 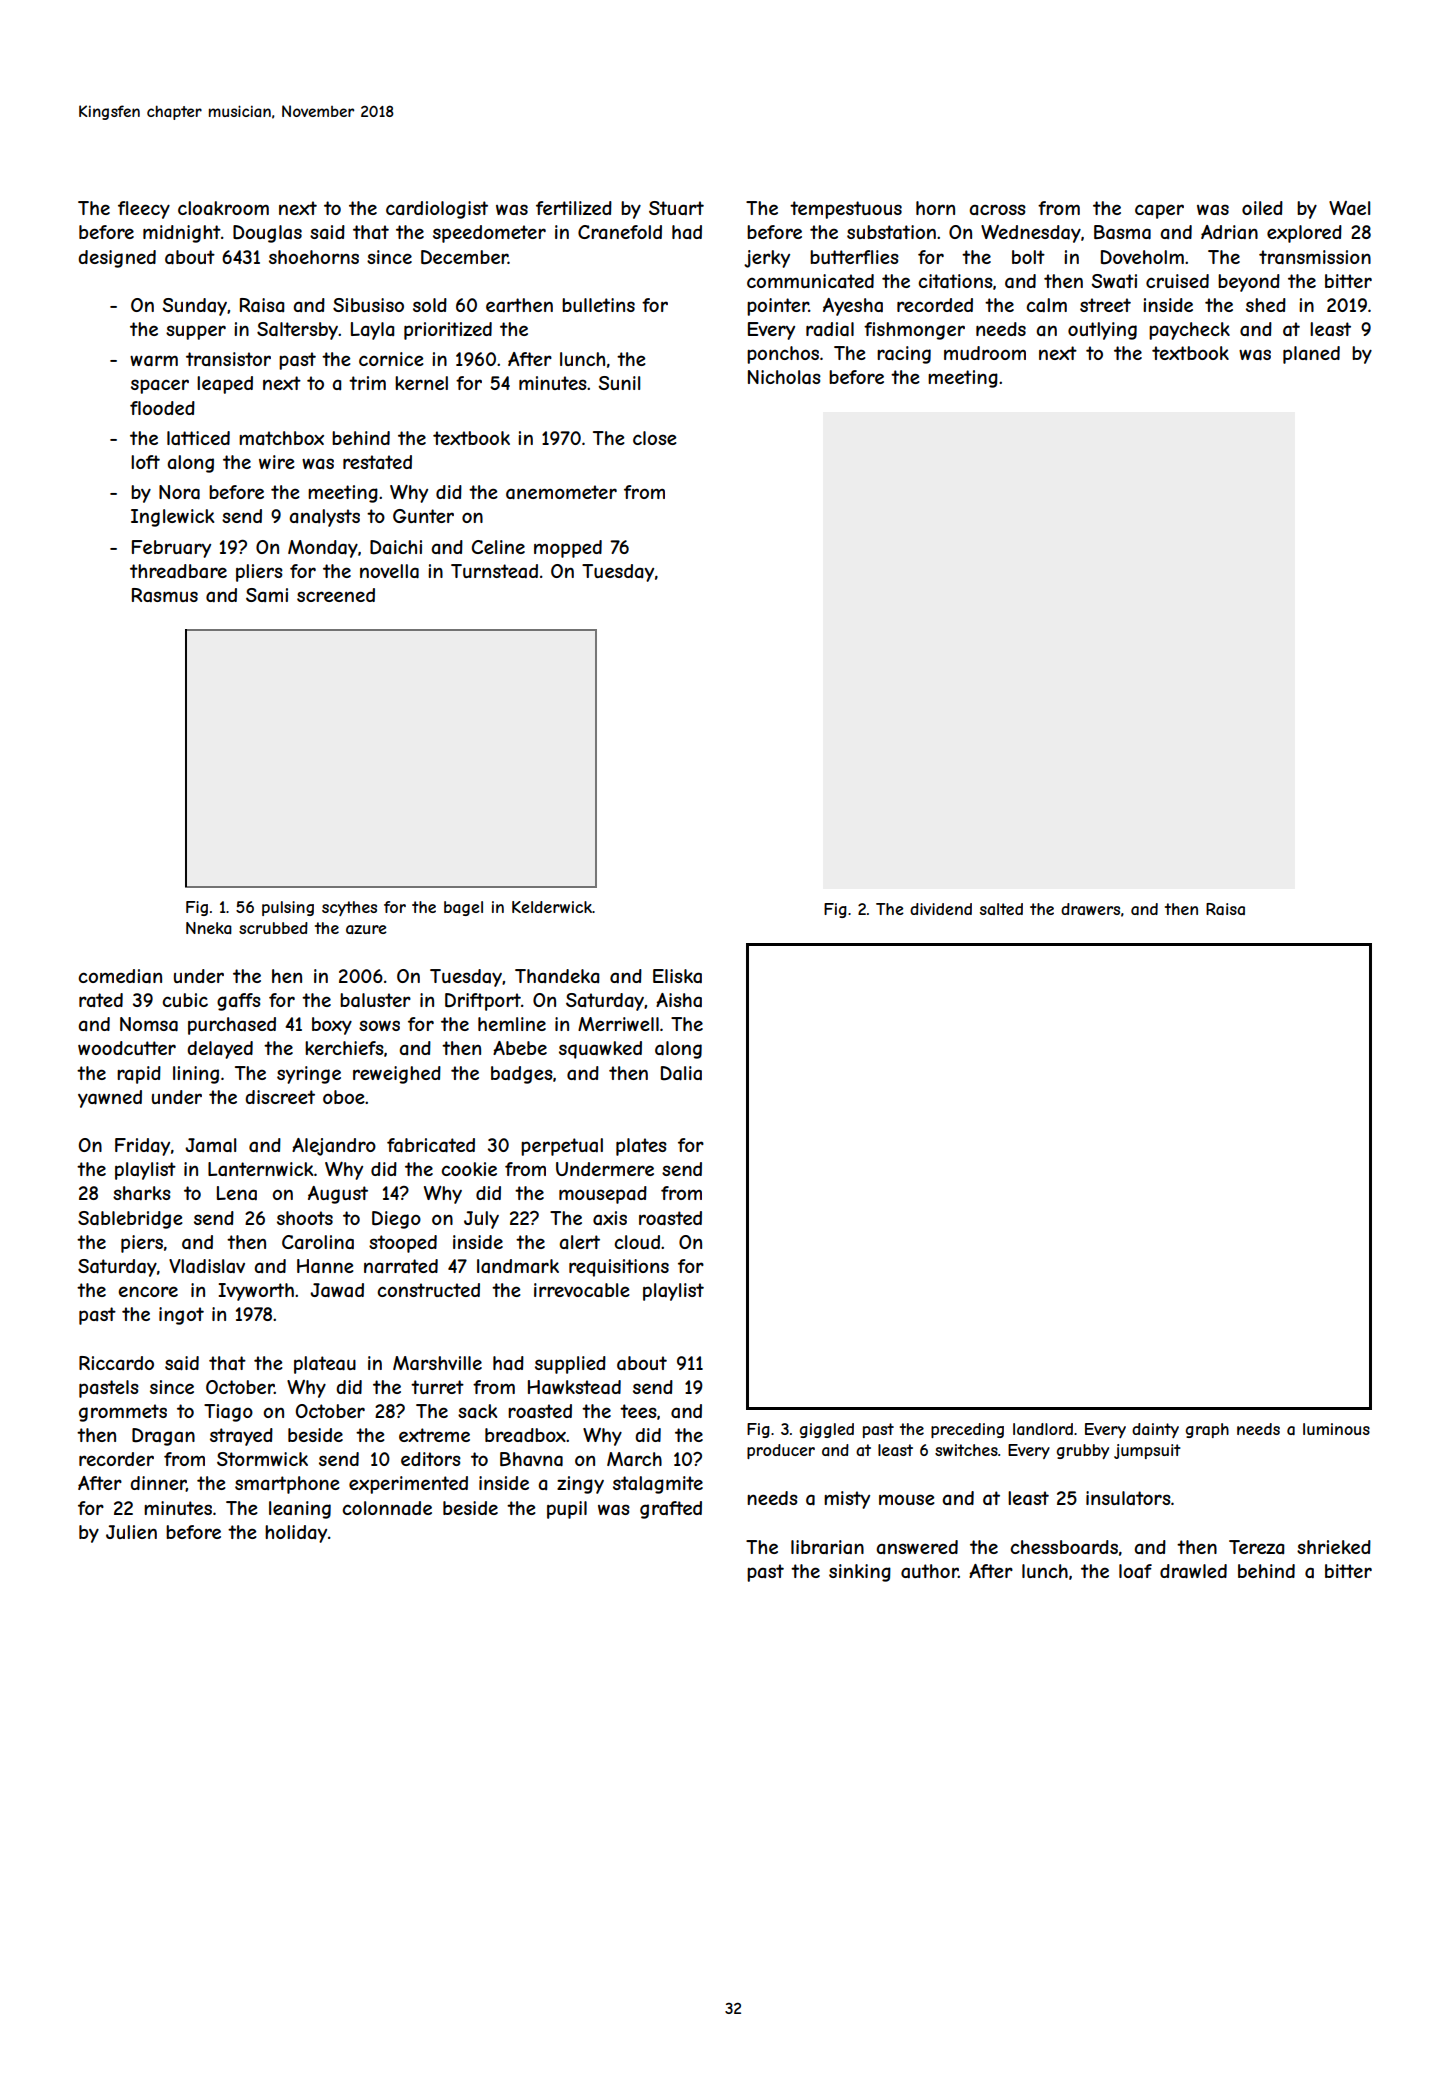 I want to click on Stuart, so click(x=676, y=208).
